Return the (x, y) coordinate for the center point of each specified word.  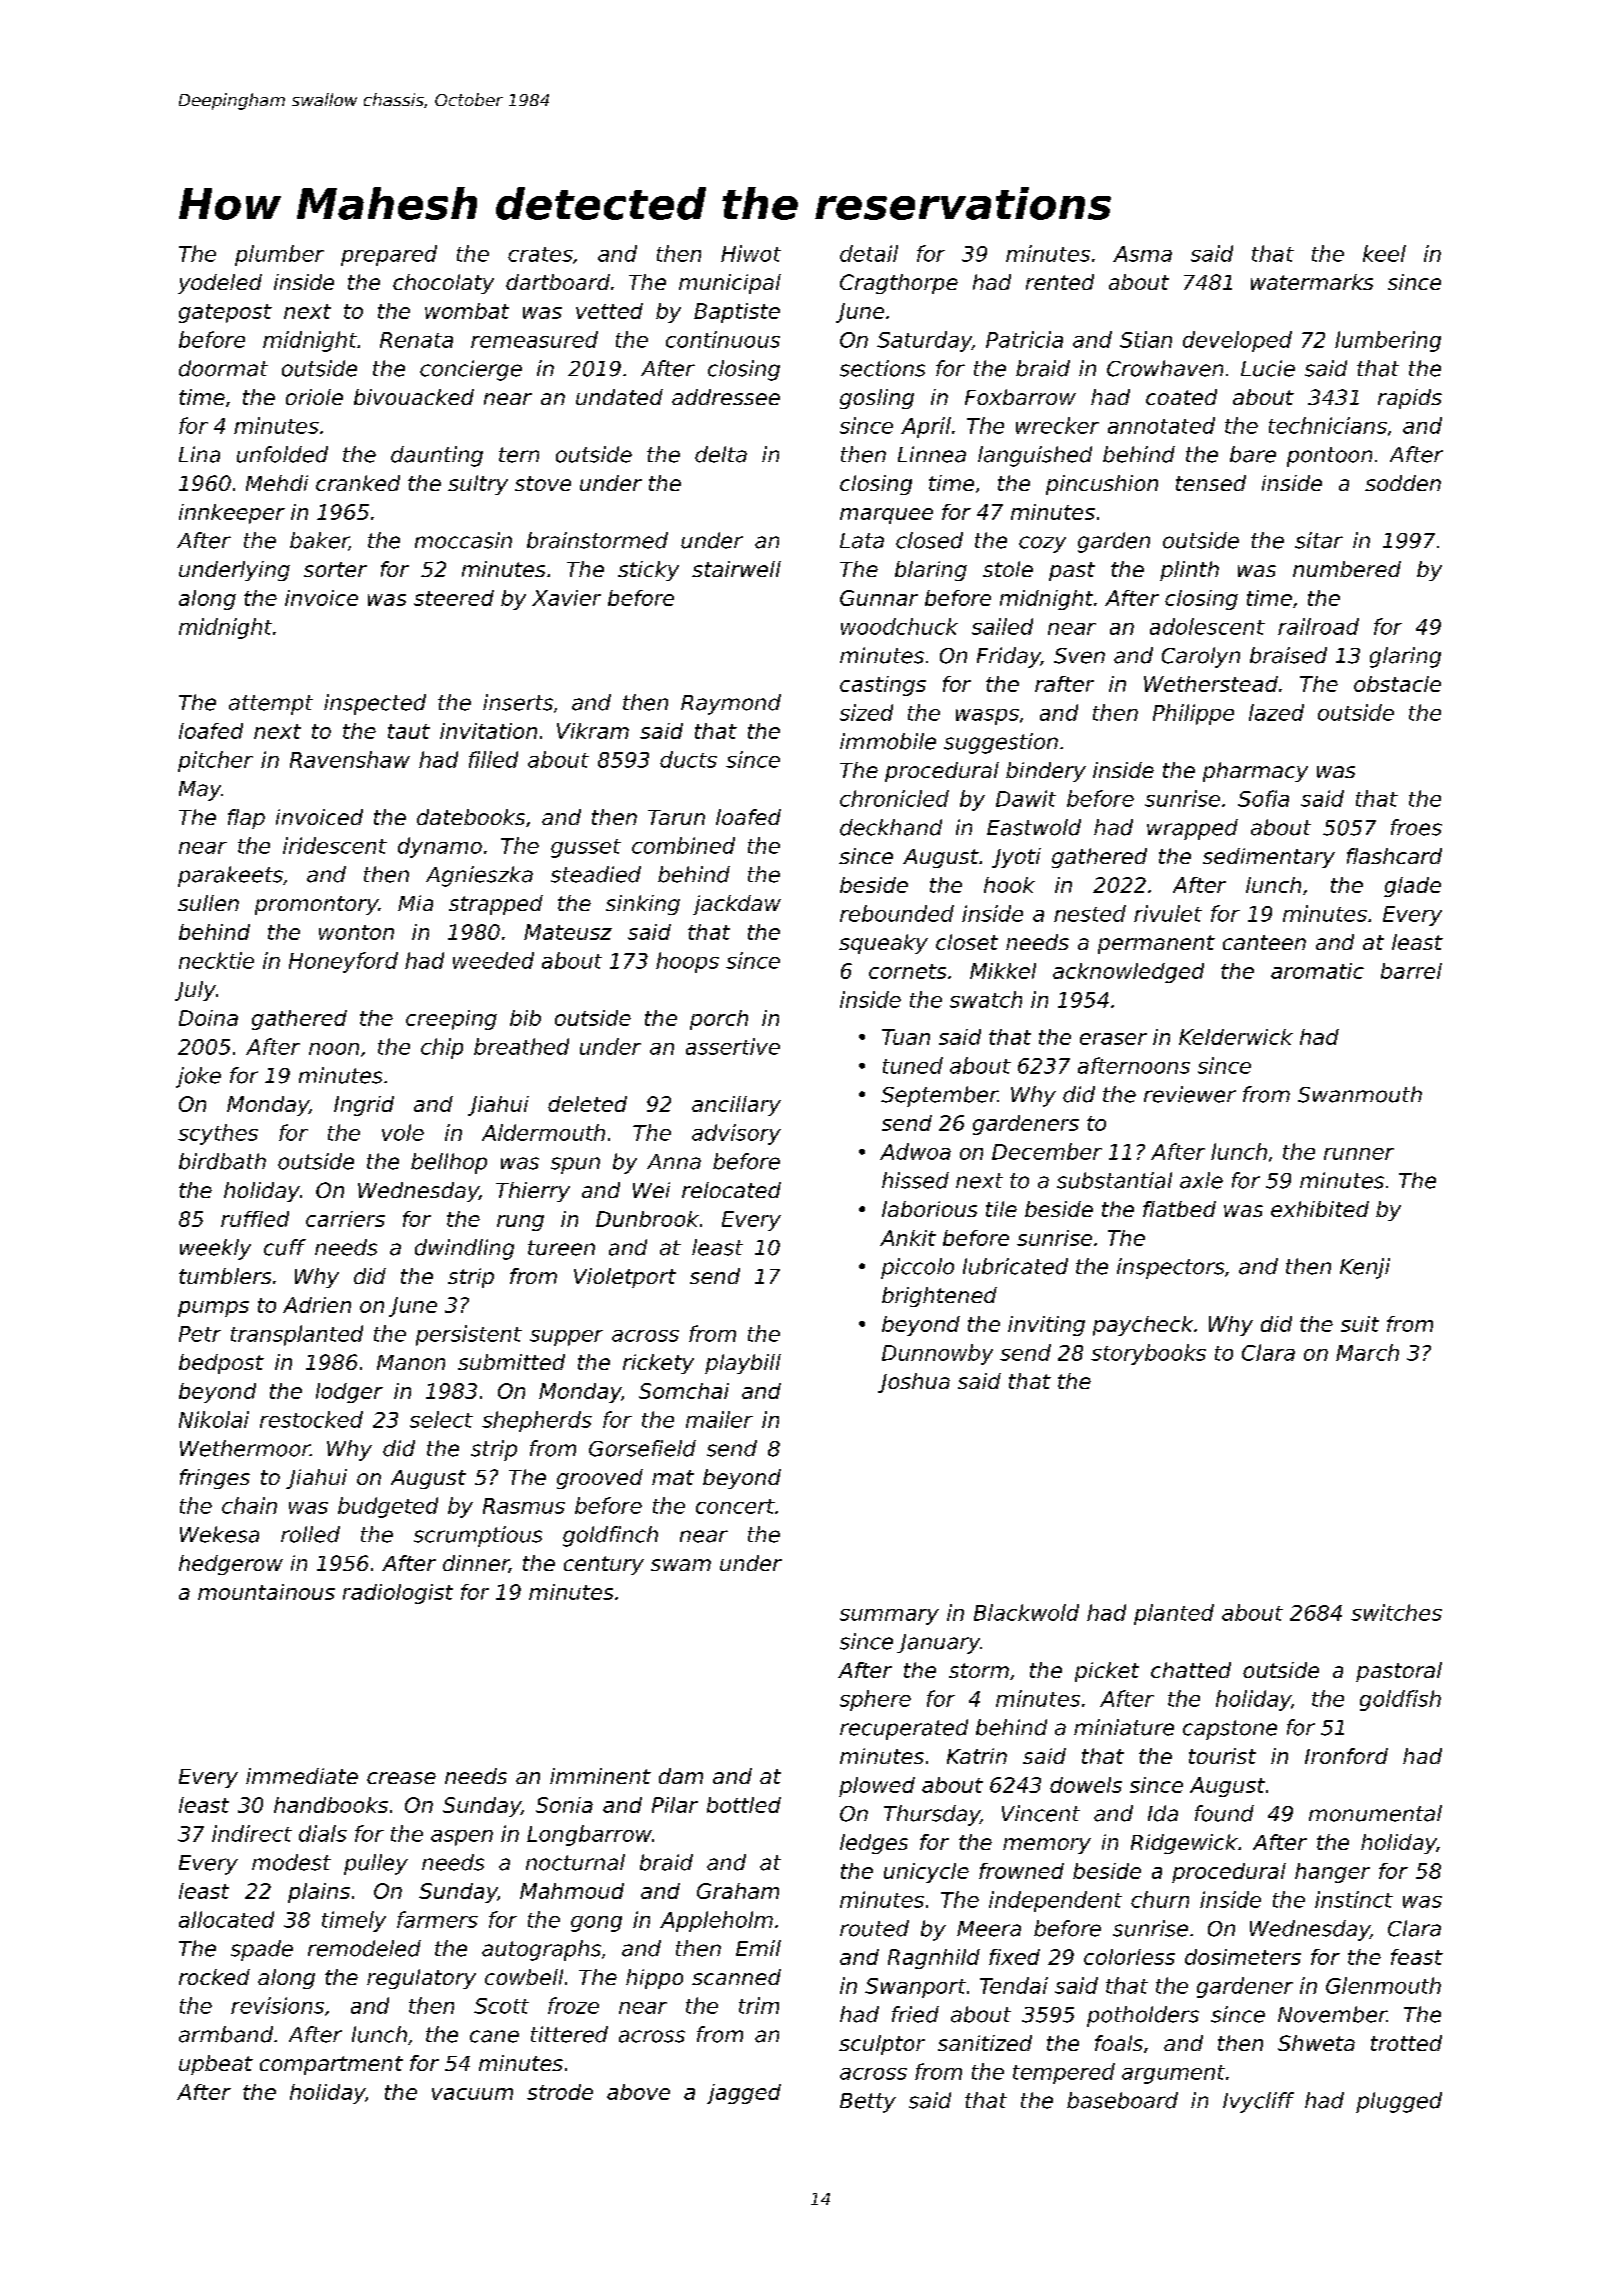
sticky (648, 571)
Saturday (924, 341)
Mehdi (277, 483)
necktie (216, 960)
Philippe (1193, 714)
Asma (1142, 254)
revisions (277, 2005)
